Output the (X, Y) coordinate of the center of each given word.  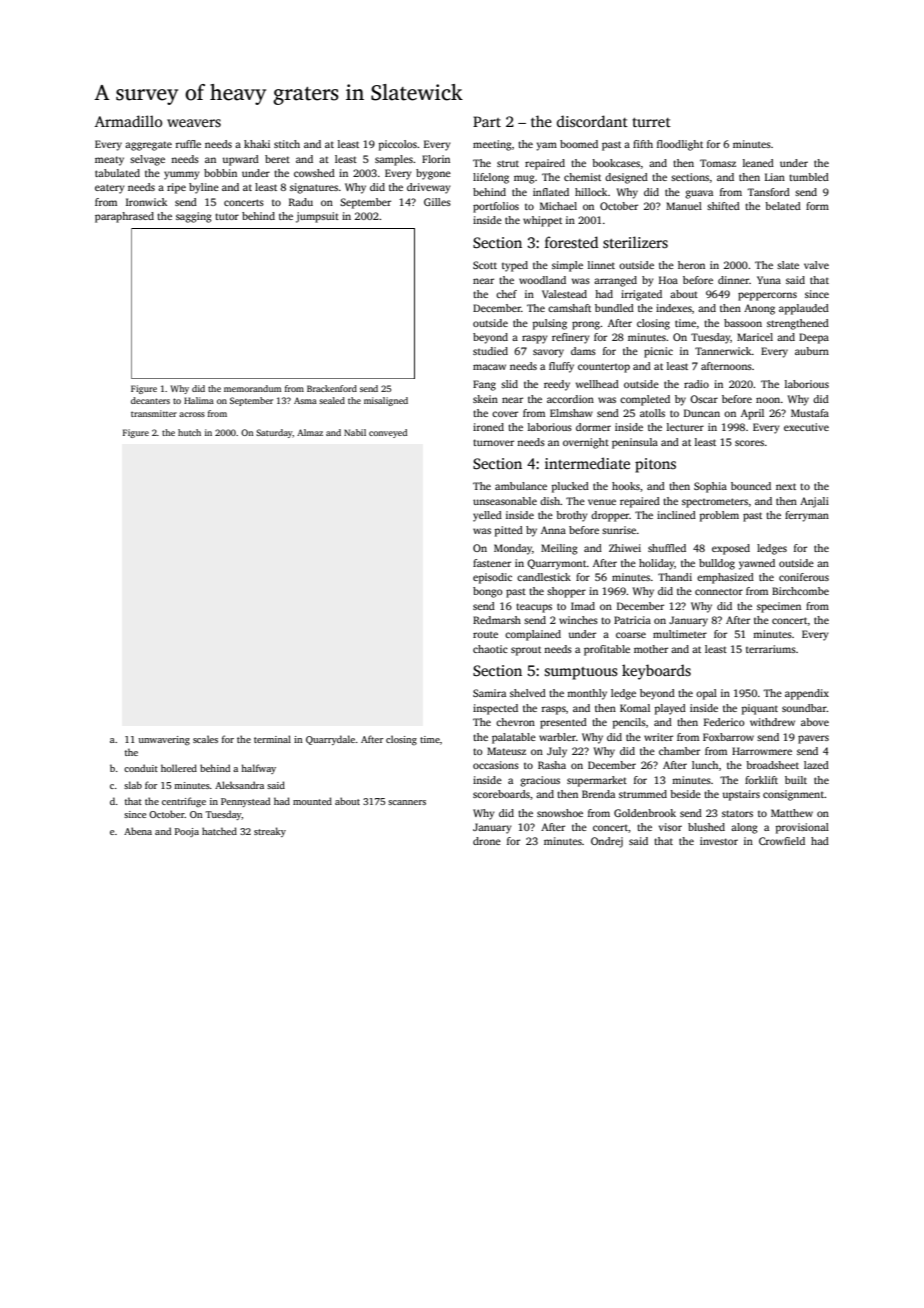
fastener (492, 563)
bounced (751, 486)
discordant (592, 121)
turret (652, 122)
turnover (493, 442)
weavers (194, 123)
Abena (138, 831)
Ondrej (607, 842)
